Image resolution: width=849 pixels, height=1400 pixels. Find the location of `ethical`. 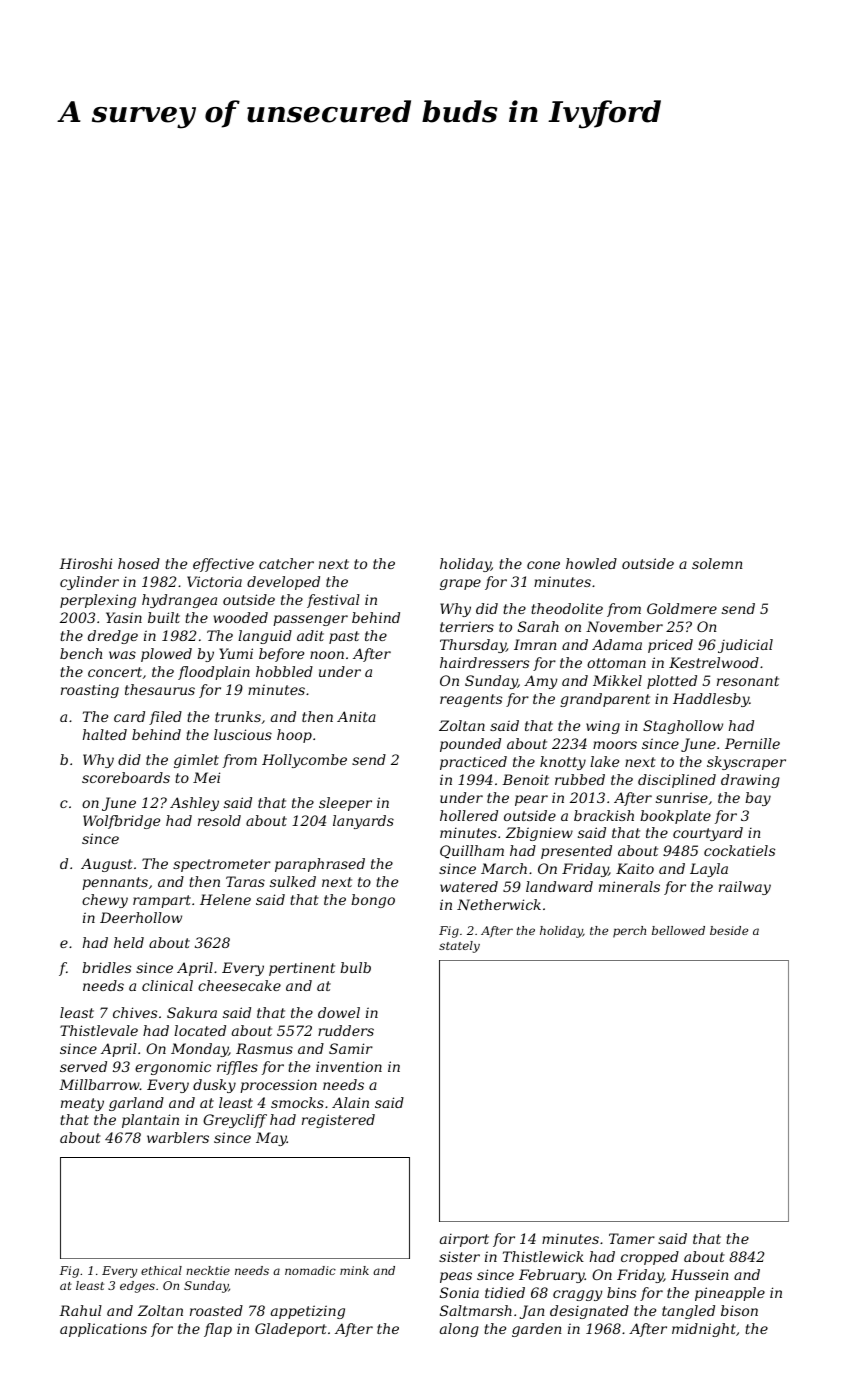

ethical is located at coordinates (161, 1270).
